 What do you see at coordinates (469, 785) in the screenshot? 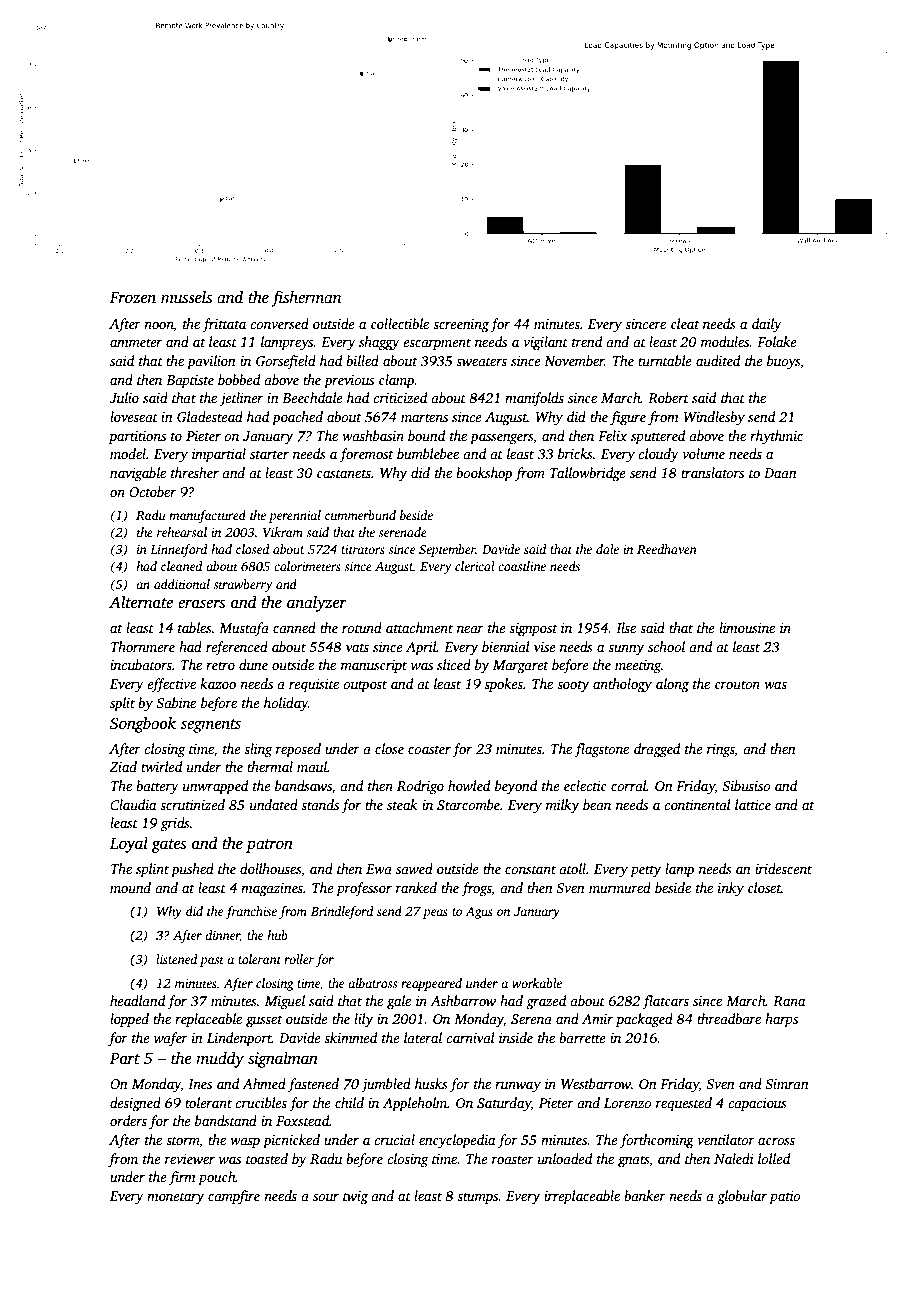
I see `howled` at bounding box center [469, 785].
